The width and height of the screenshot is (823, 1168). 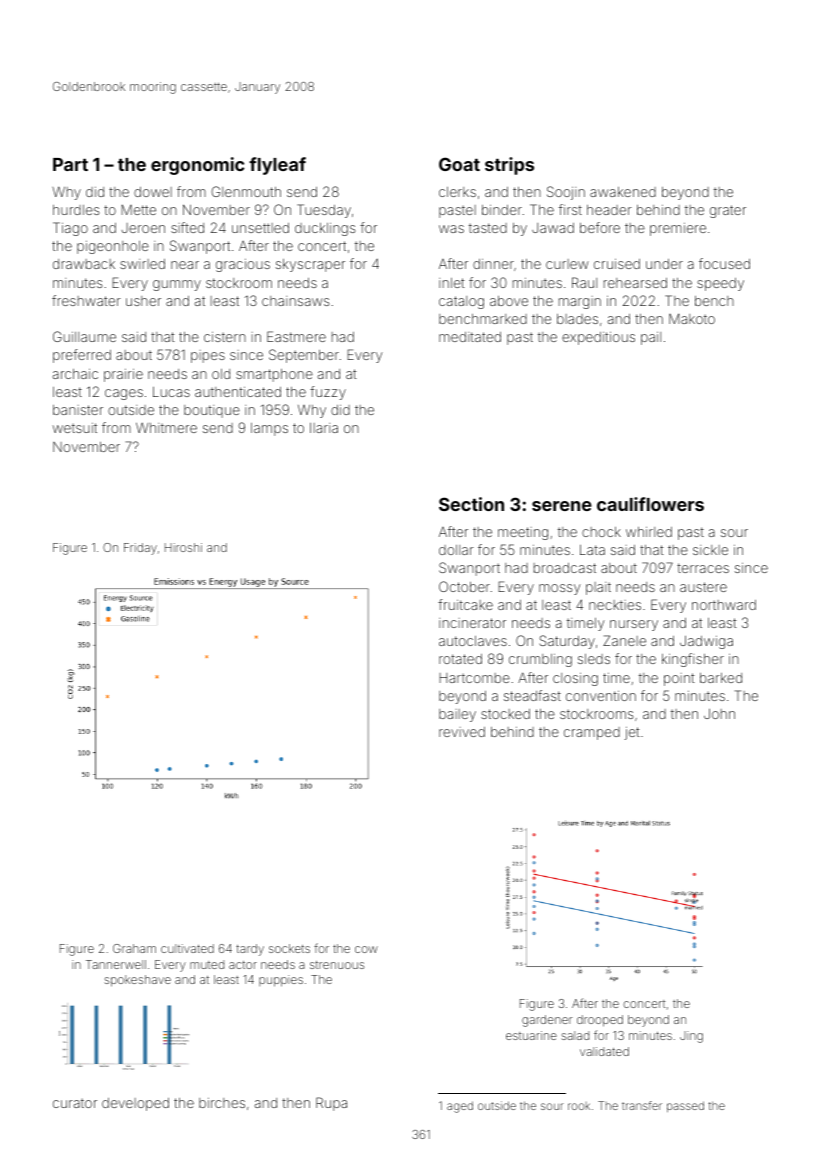 What do you see at coordinates (650, 504) in the screenshot?
I see `cauliflowers` at bounding box center [650, 504].
